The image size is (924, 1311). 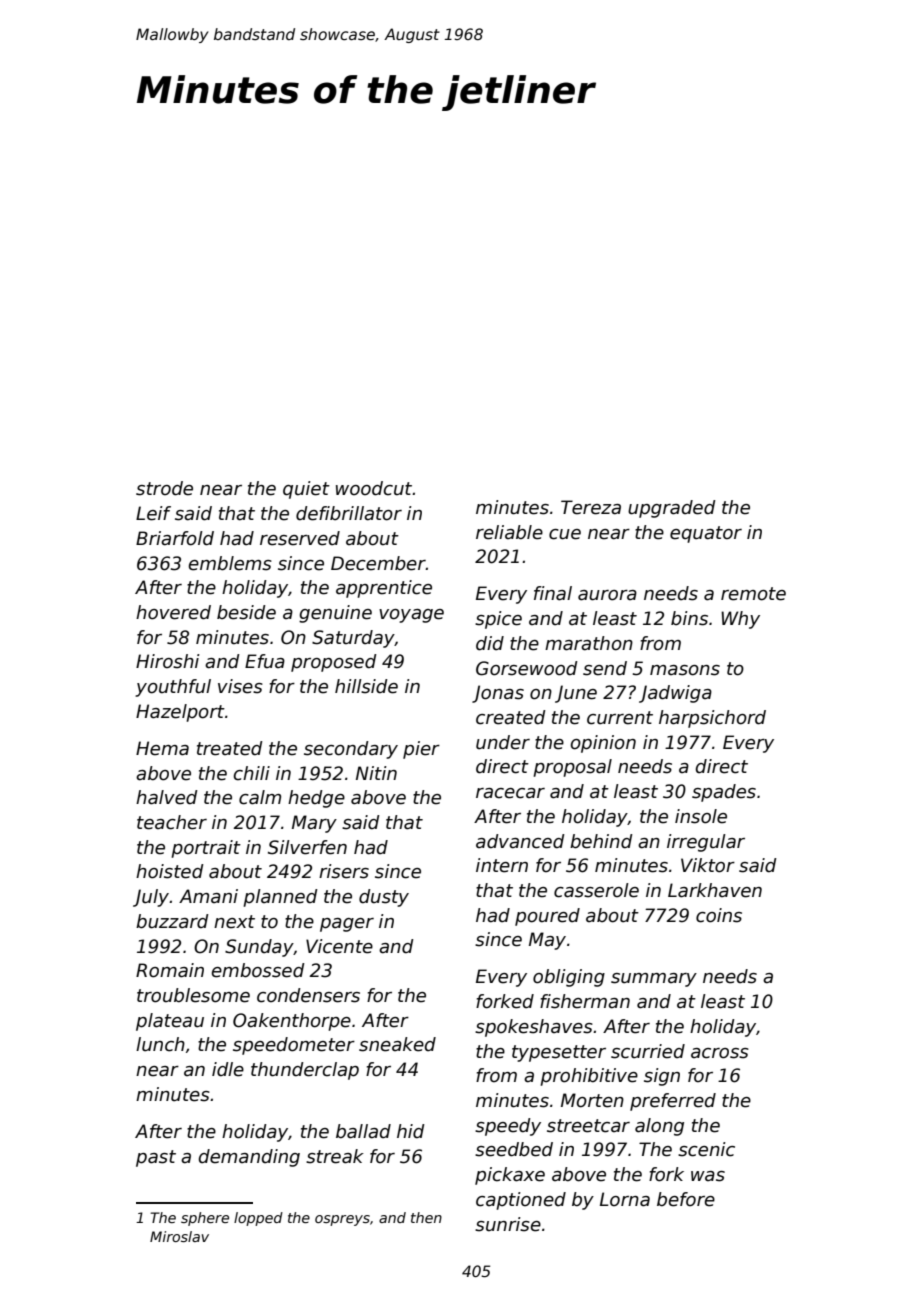 What do you see at coordinates (498, 620) in the screenshot?
I see `spice` at bounding box center [498, 620].
